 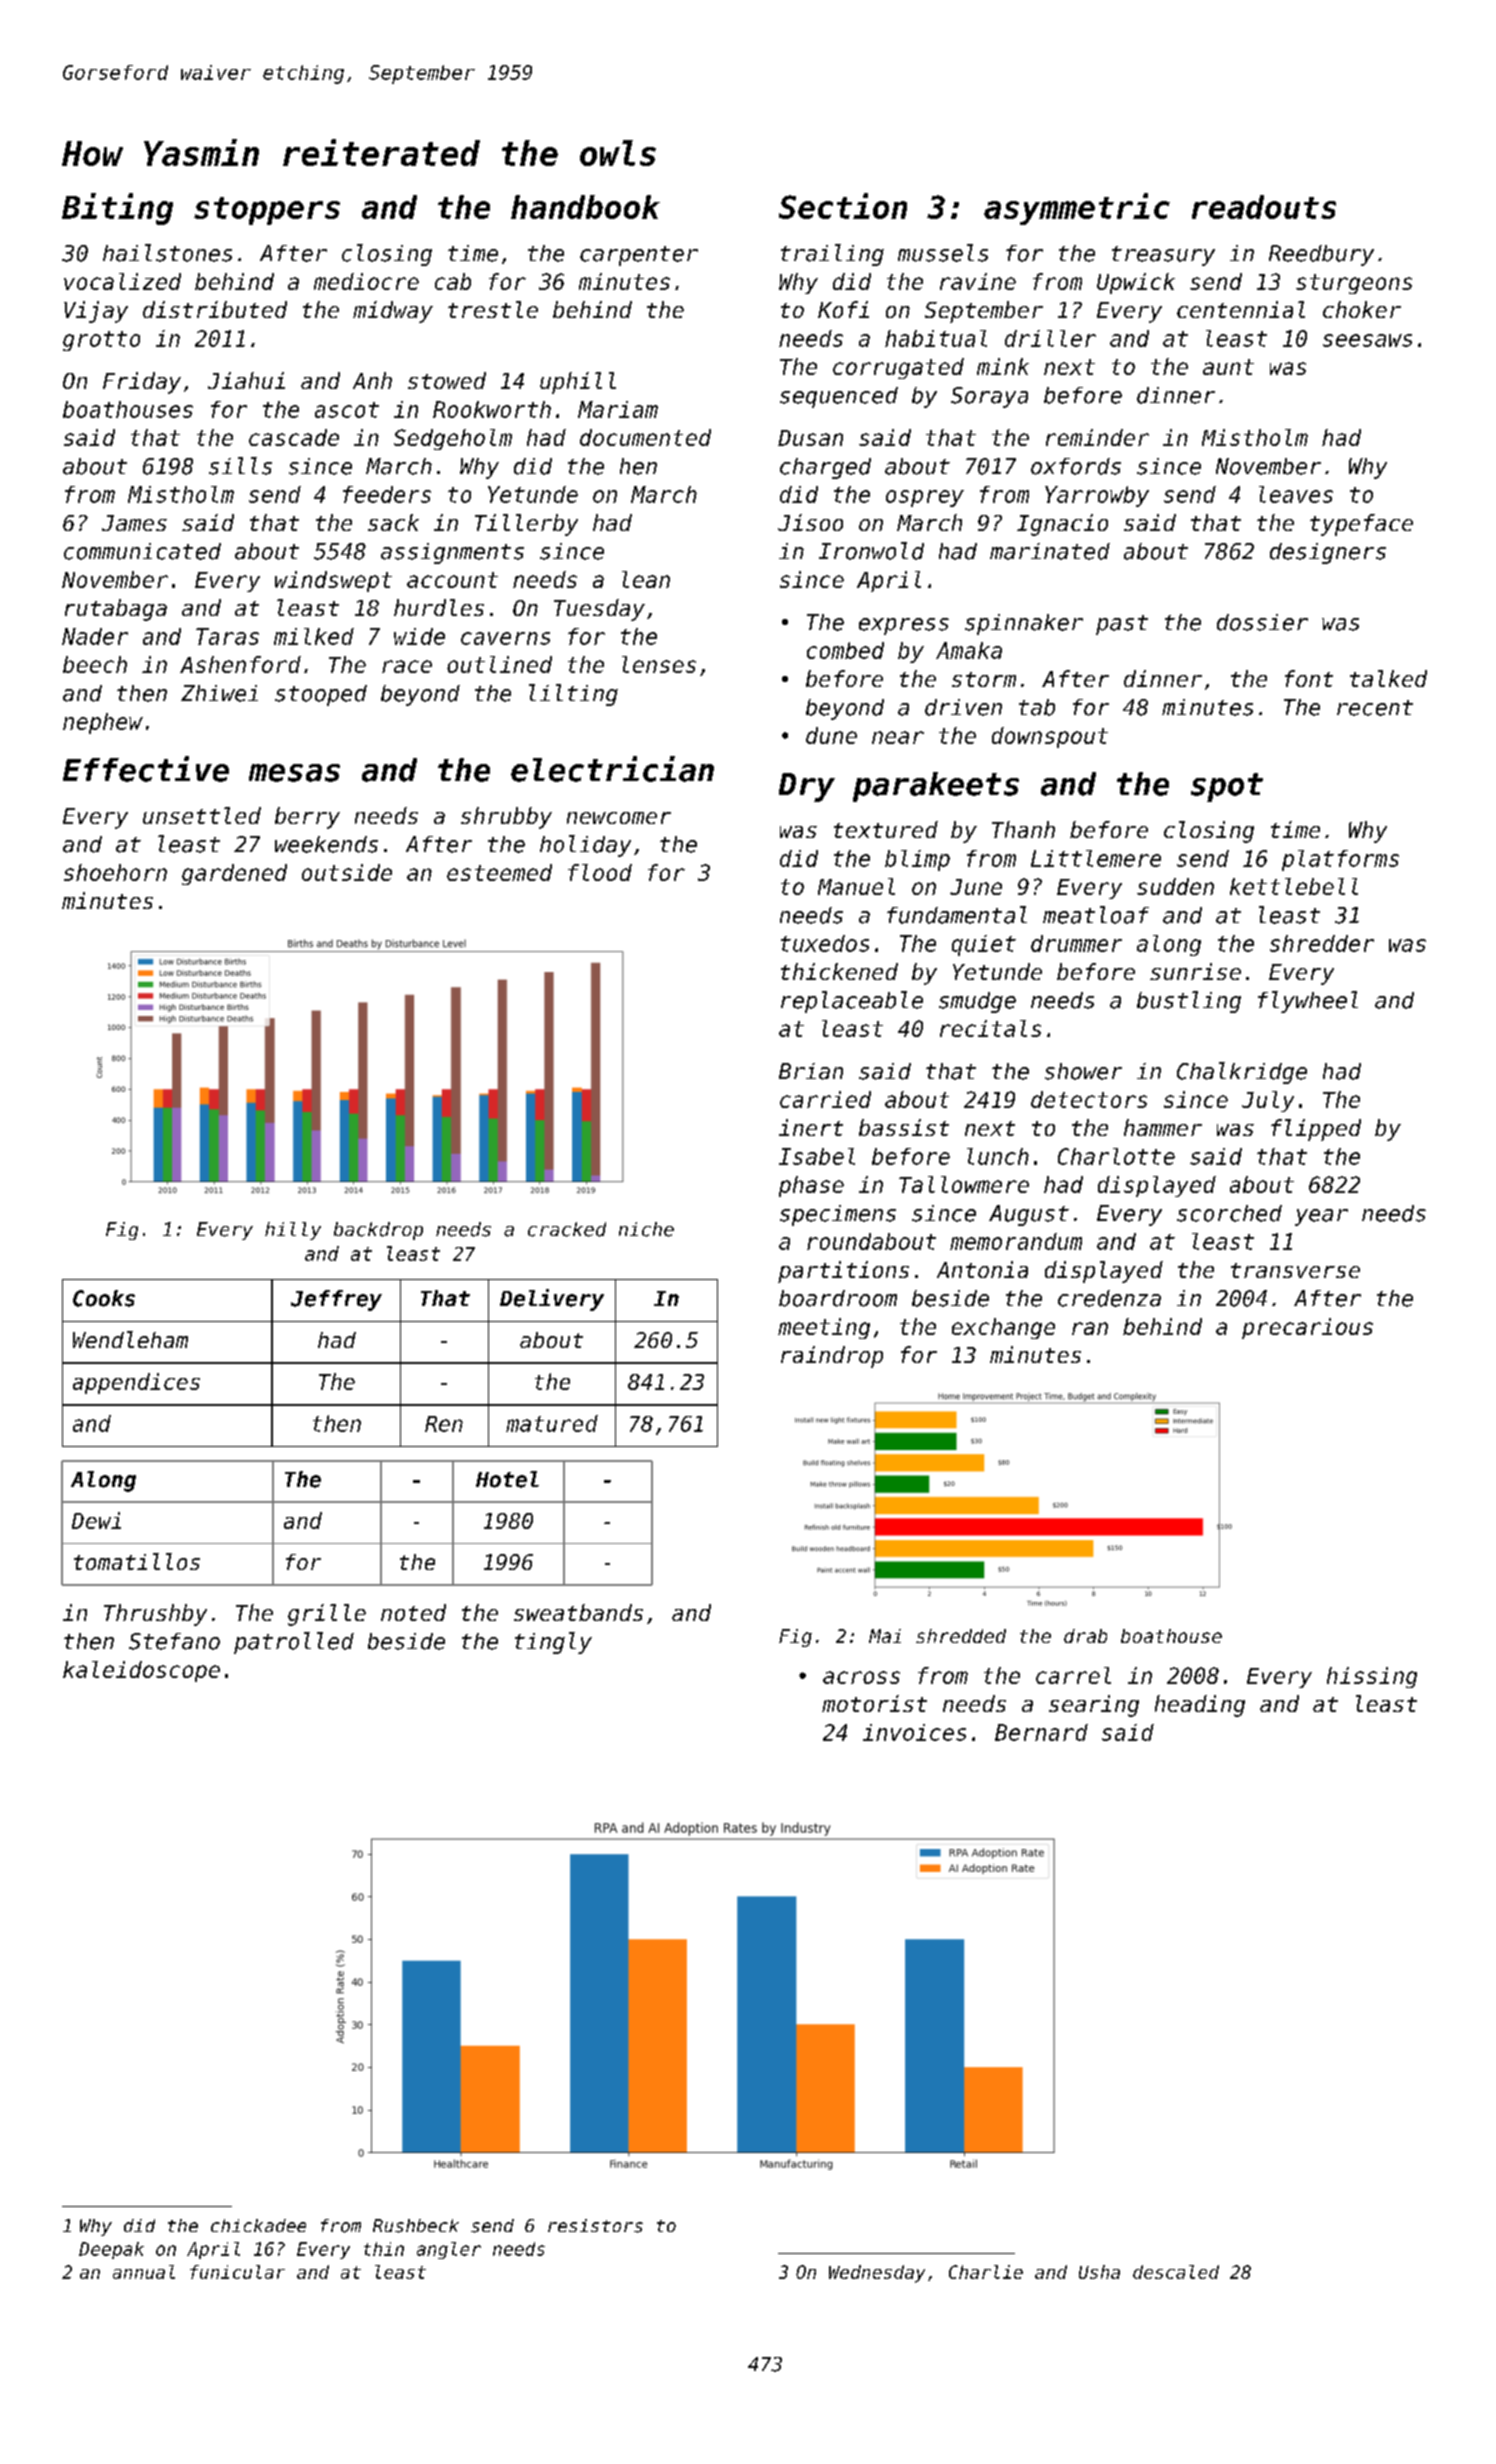 What do you see at coordinates (267, 211) in the screenshot?
I see `stoppers` at bounding box center [267, 211].
